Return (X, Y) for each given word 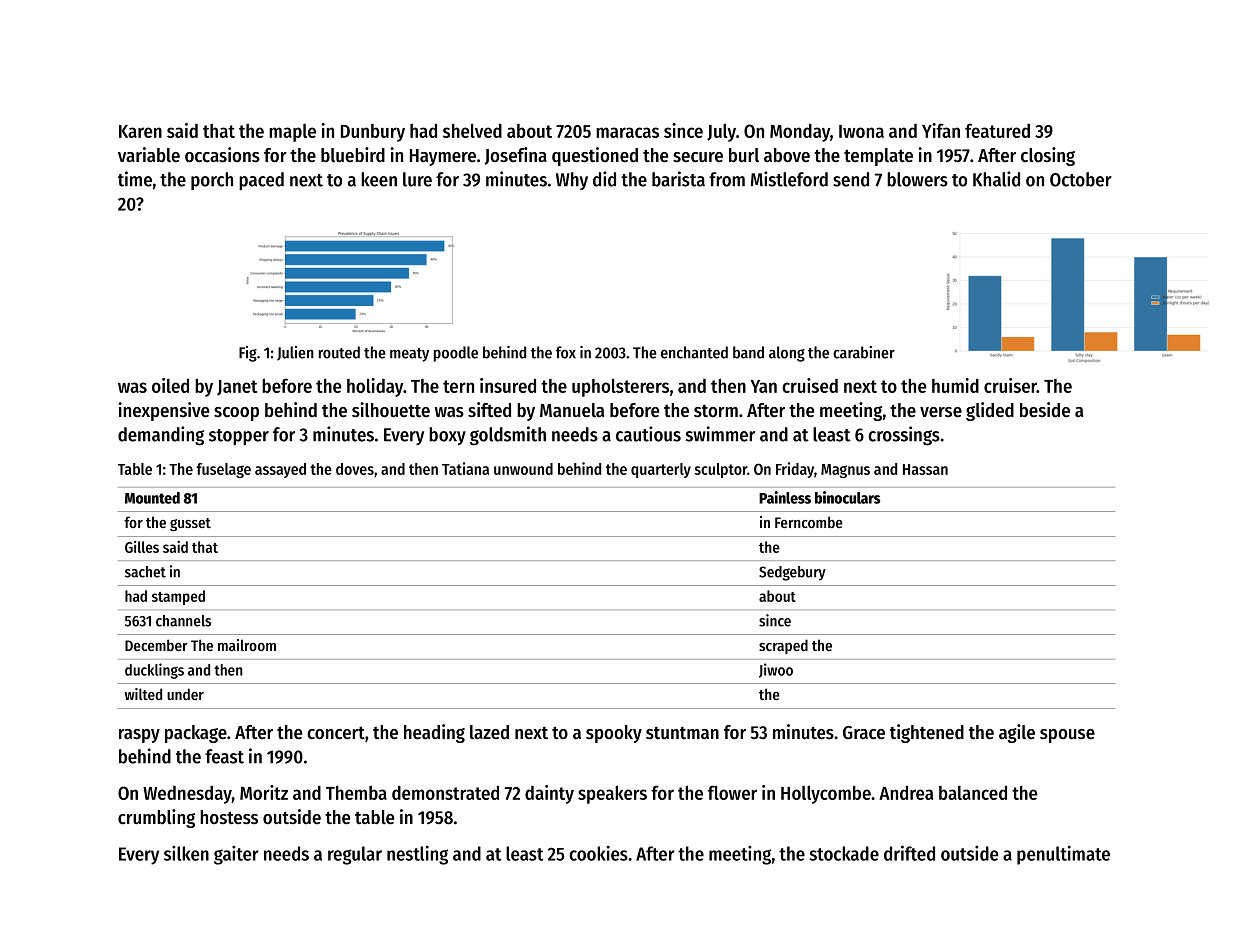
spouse (1067, 736)
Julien (295, 353)
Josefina (516, 156)
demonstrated (445, 792)
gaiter (236, 855)
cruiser (1010, 385)
